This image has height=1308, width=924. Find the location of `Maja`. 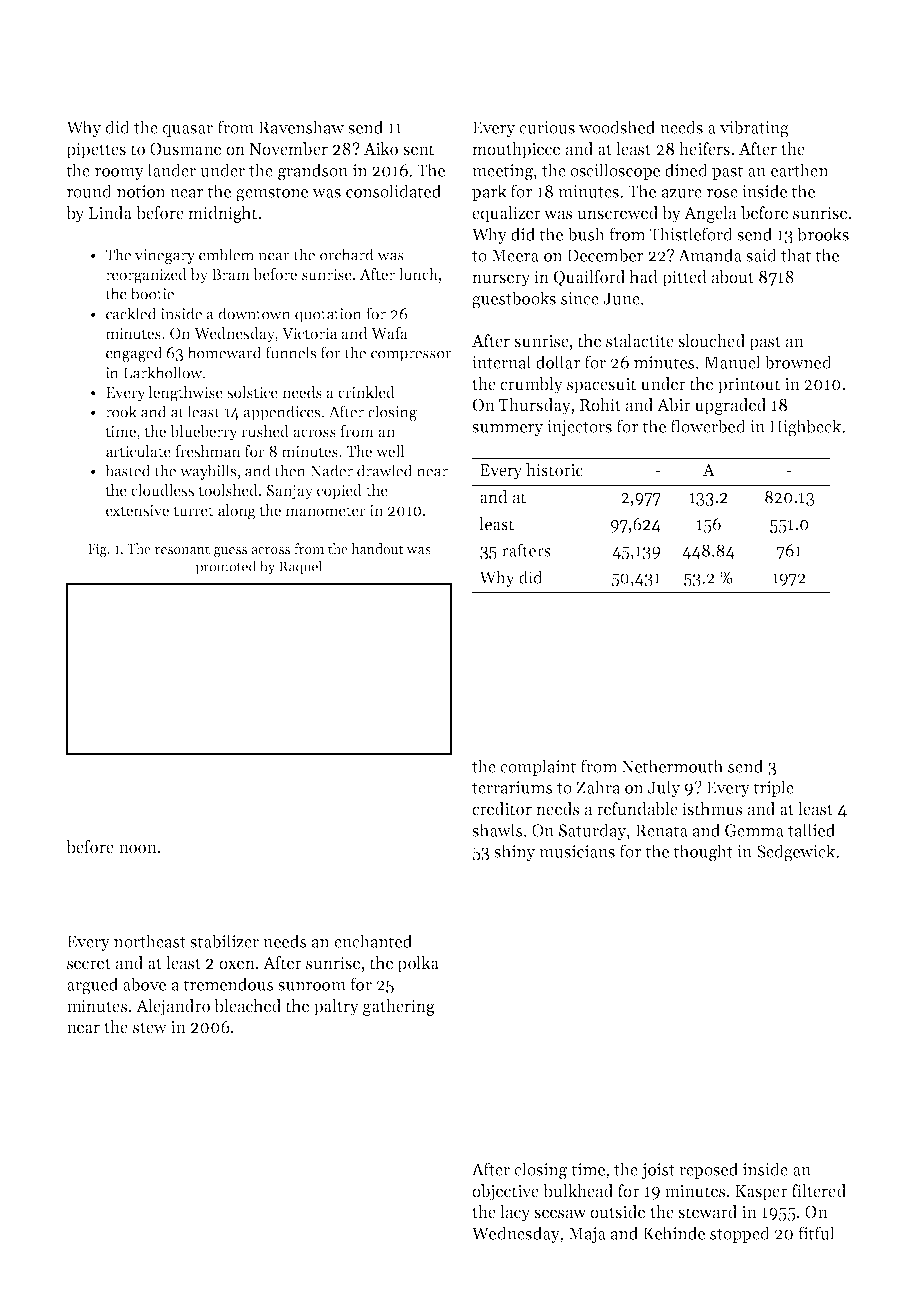

Maja is located at coordinates (587, 1235).
